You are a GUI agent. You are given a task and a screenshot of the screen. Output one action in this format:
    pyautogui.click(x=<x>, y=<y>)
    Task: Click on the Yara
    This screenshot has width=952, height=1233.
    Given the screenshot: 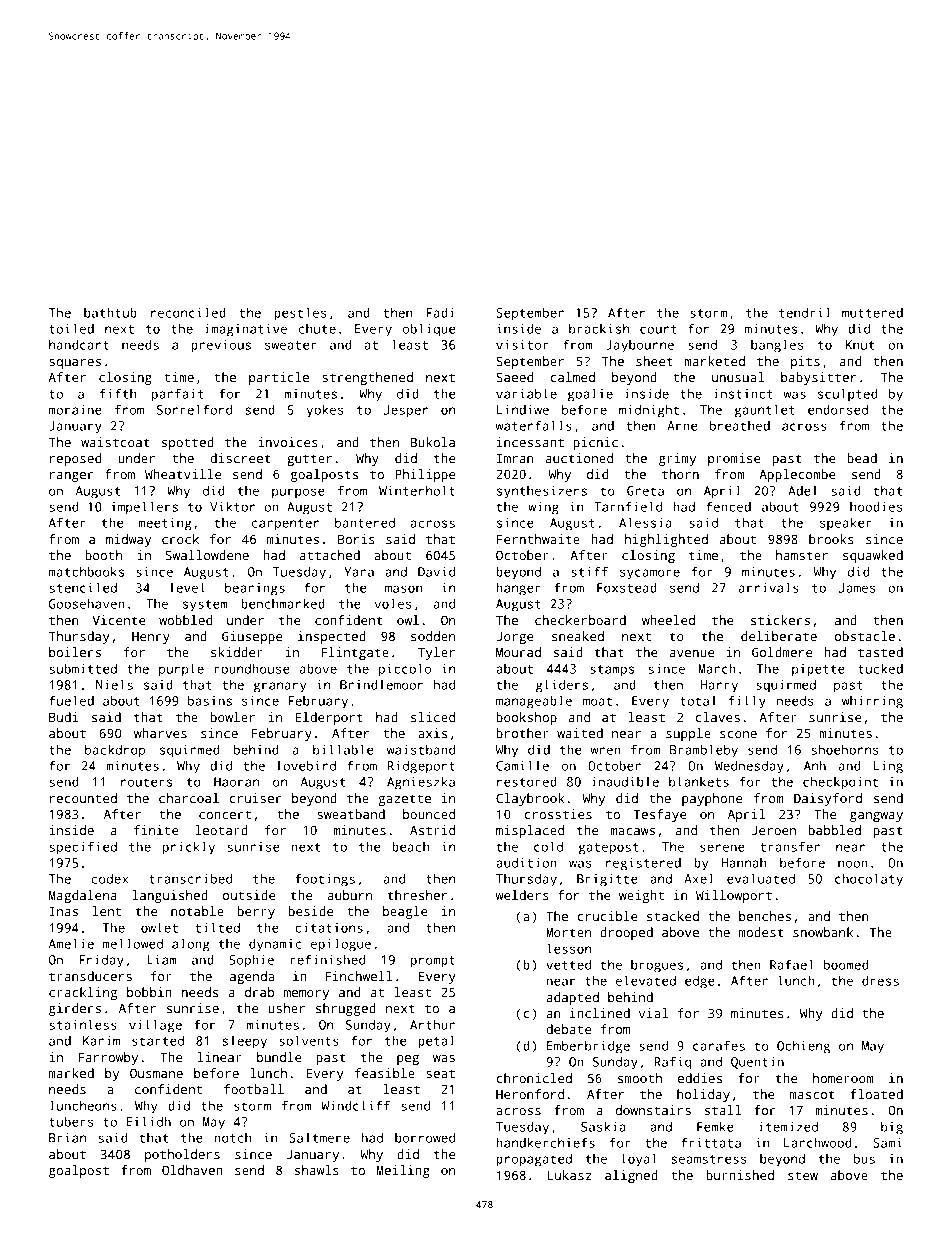 What is the action you would take?
    pyautogui.click(x=359, y=572)
